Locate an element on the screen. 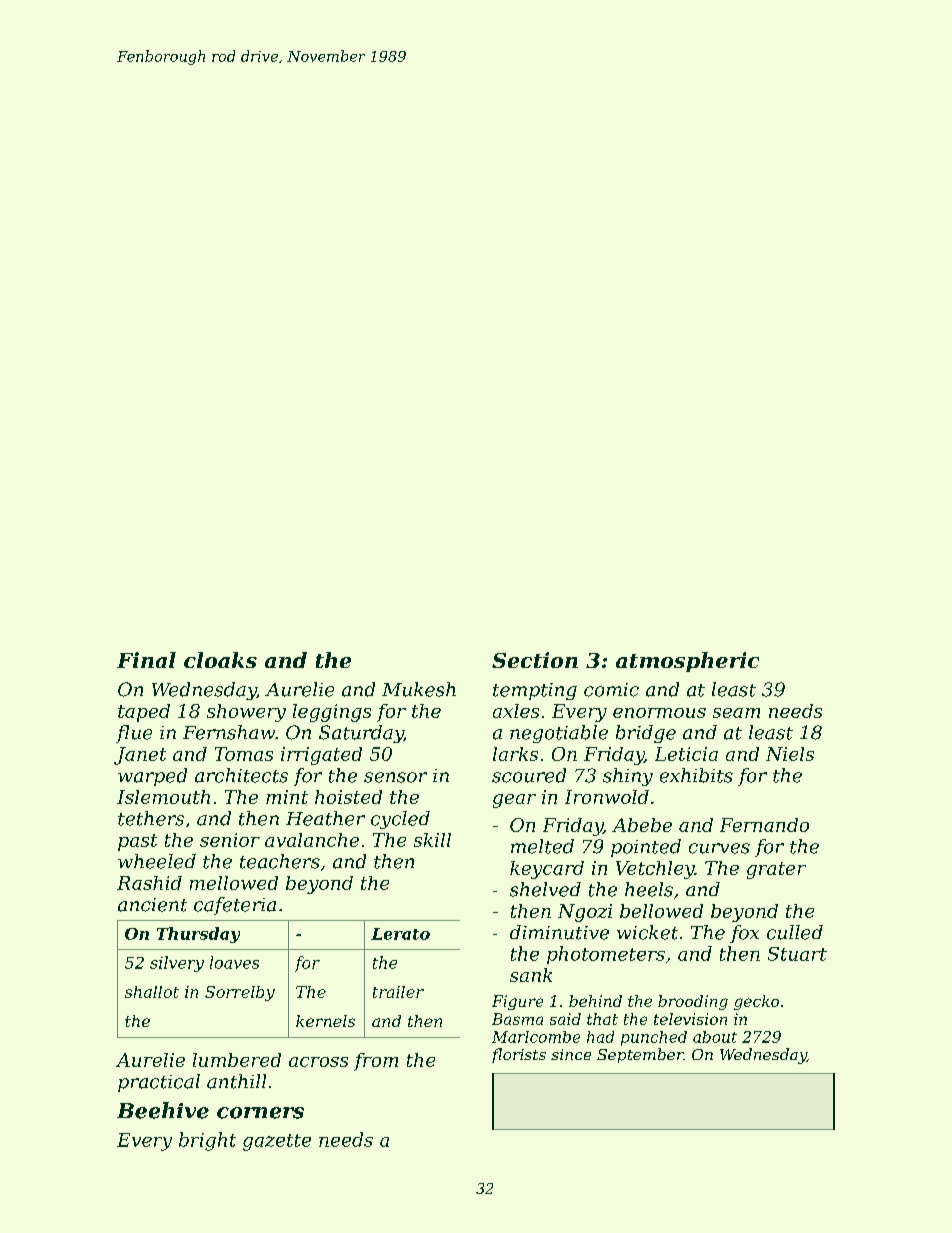 The height and width of the screenshot is (1233, 952). Lerato is located at coordinates (400, 934).
